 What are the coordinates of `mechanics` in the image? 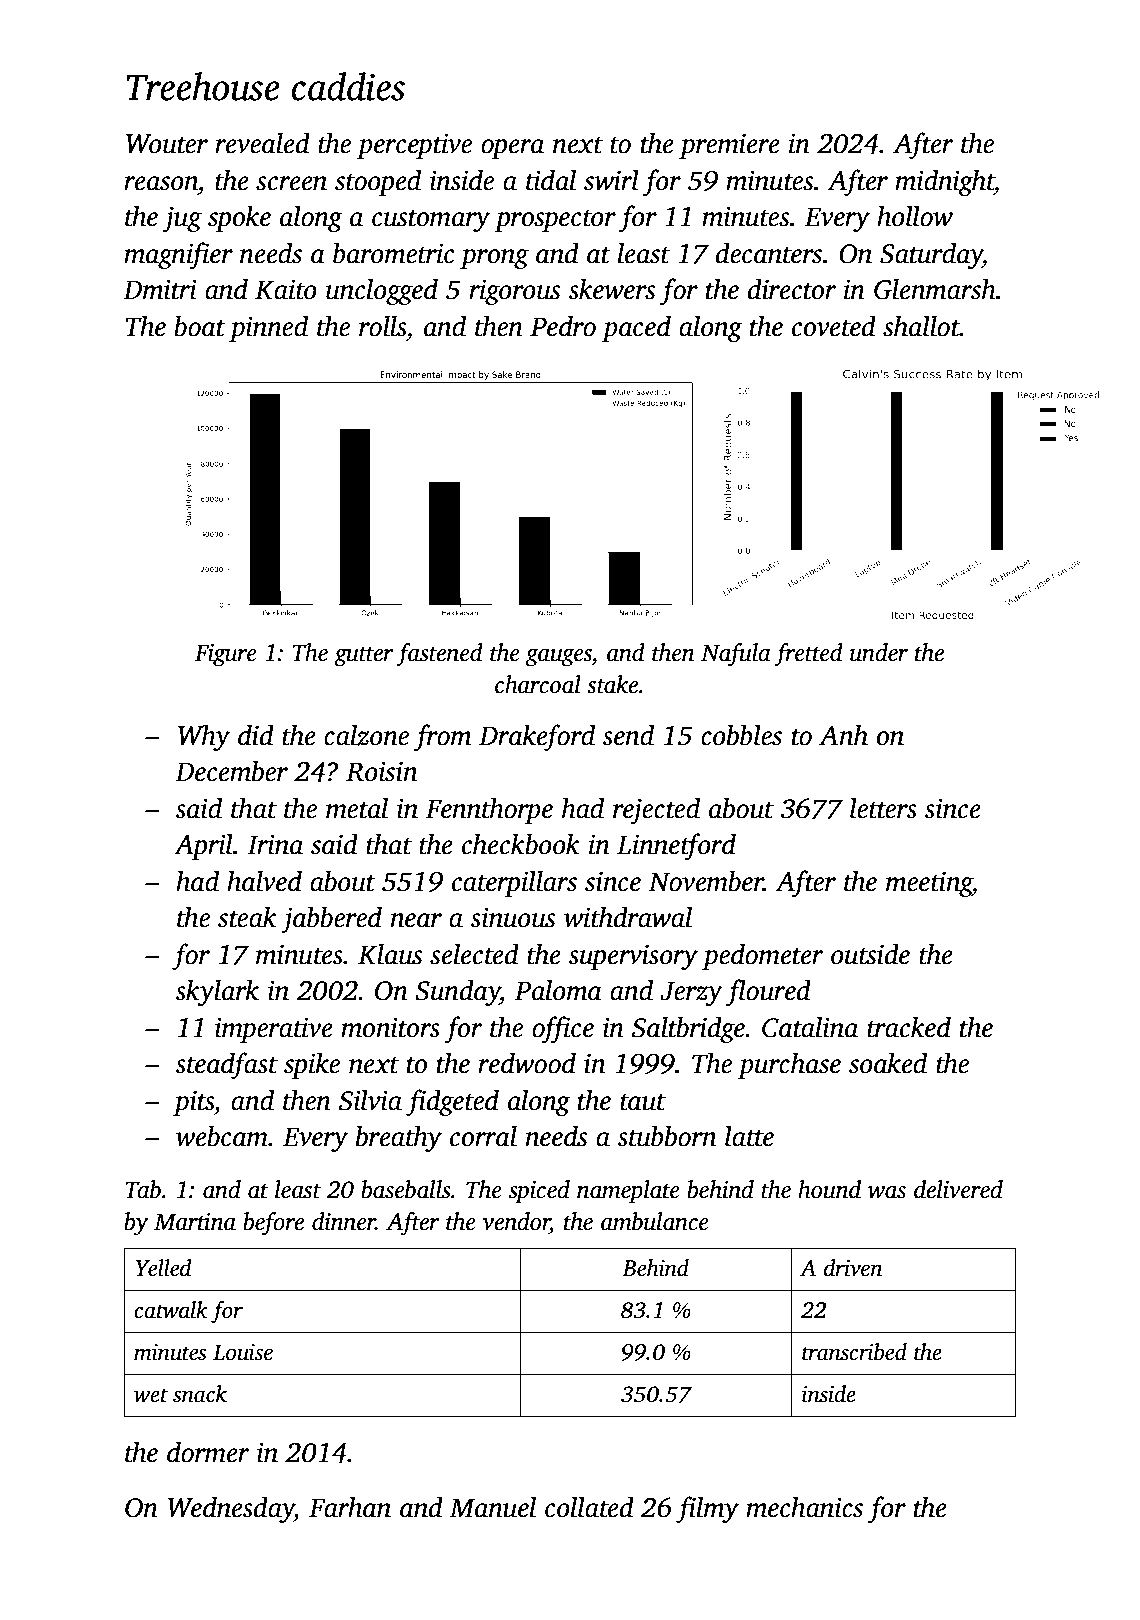 It's located at (804, 1507).
